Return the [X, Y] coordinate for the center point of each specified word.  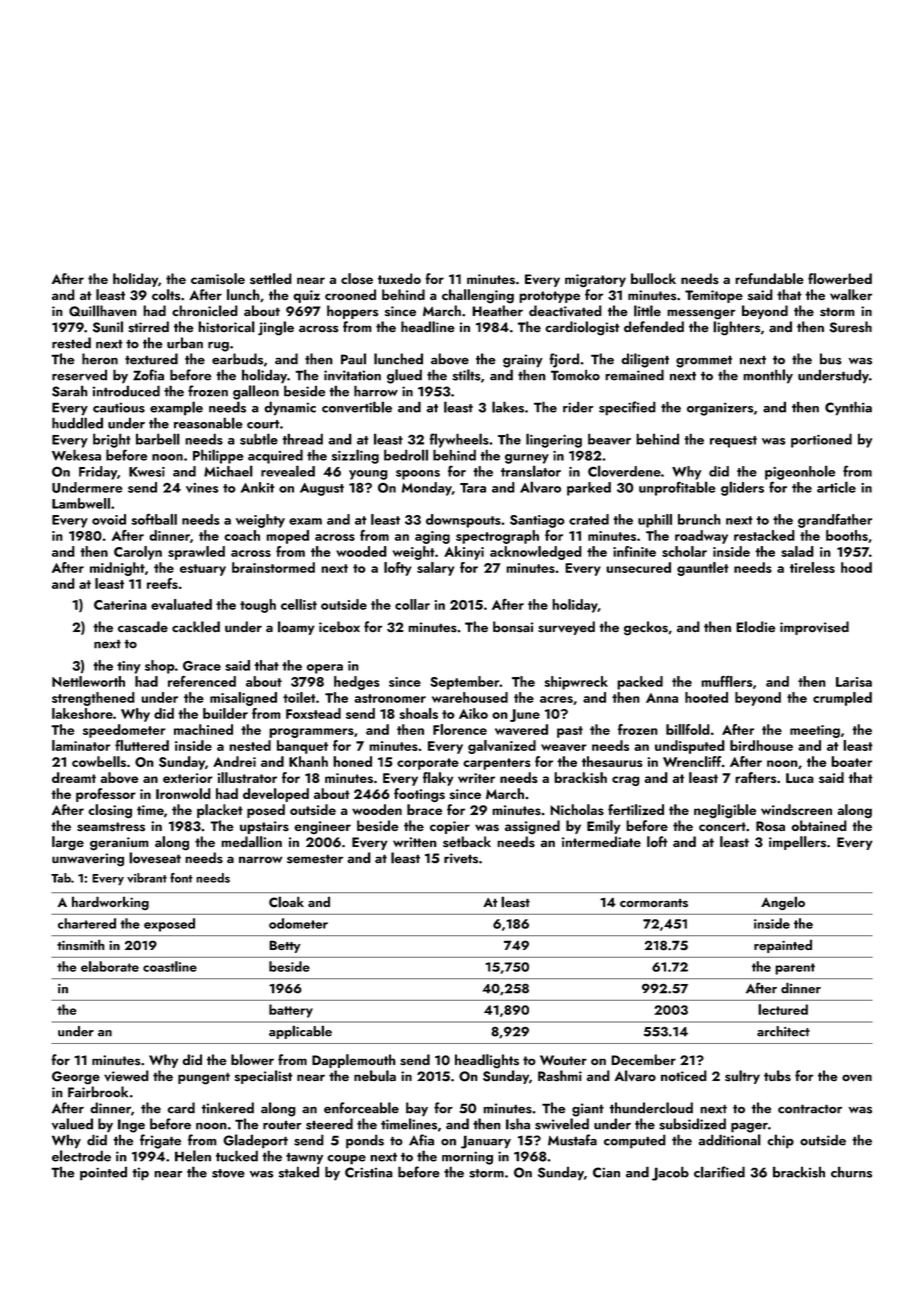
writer [476, 778]
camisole [218, 278]
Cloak [286, 902]
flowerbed [840, 278]
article [836, 487]
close [357, 278]
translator [531, 471]
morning [467, 1158]
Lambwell [81, 503]
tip [140, 1174]
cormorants [654, 902]
